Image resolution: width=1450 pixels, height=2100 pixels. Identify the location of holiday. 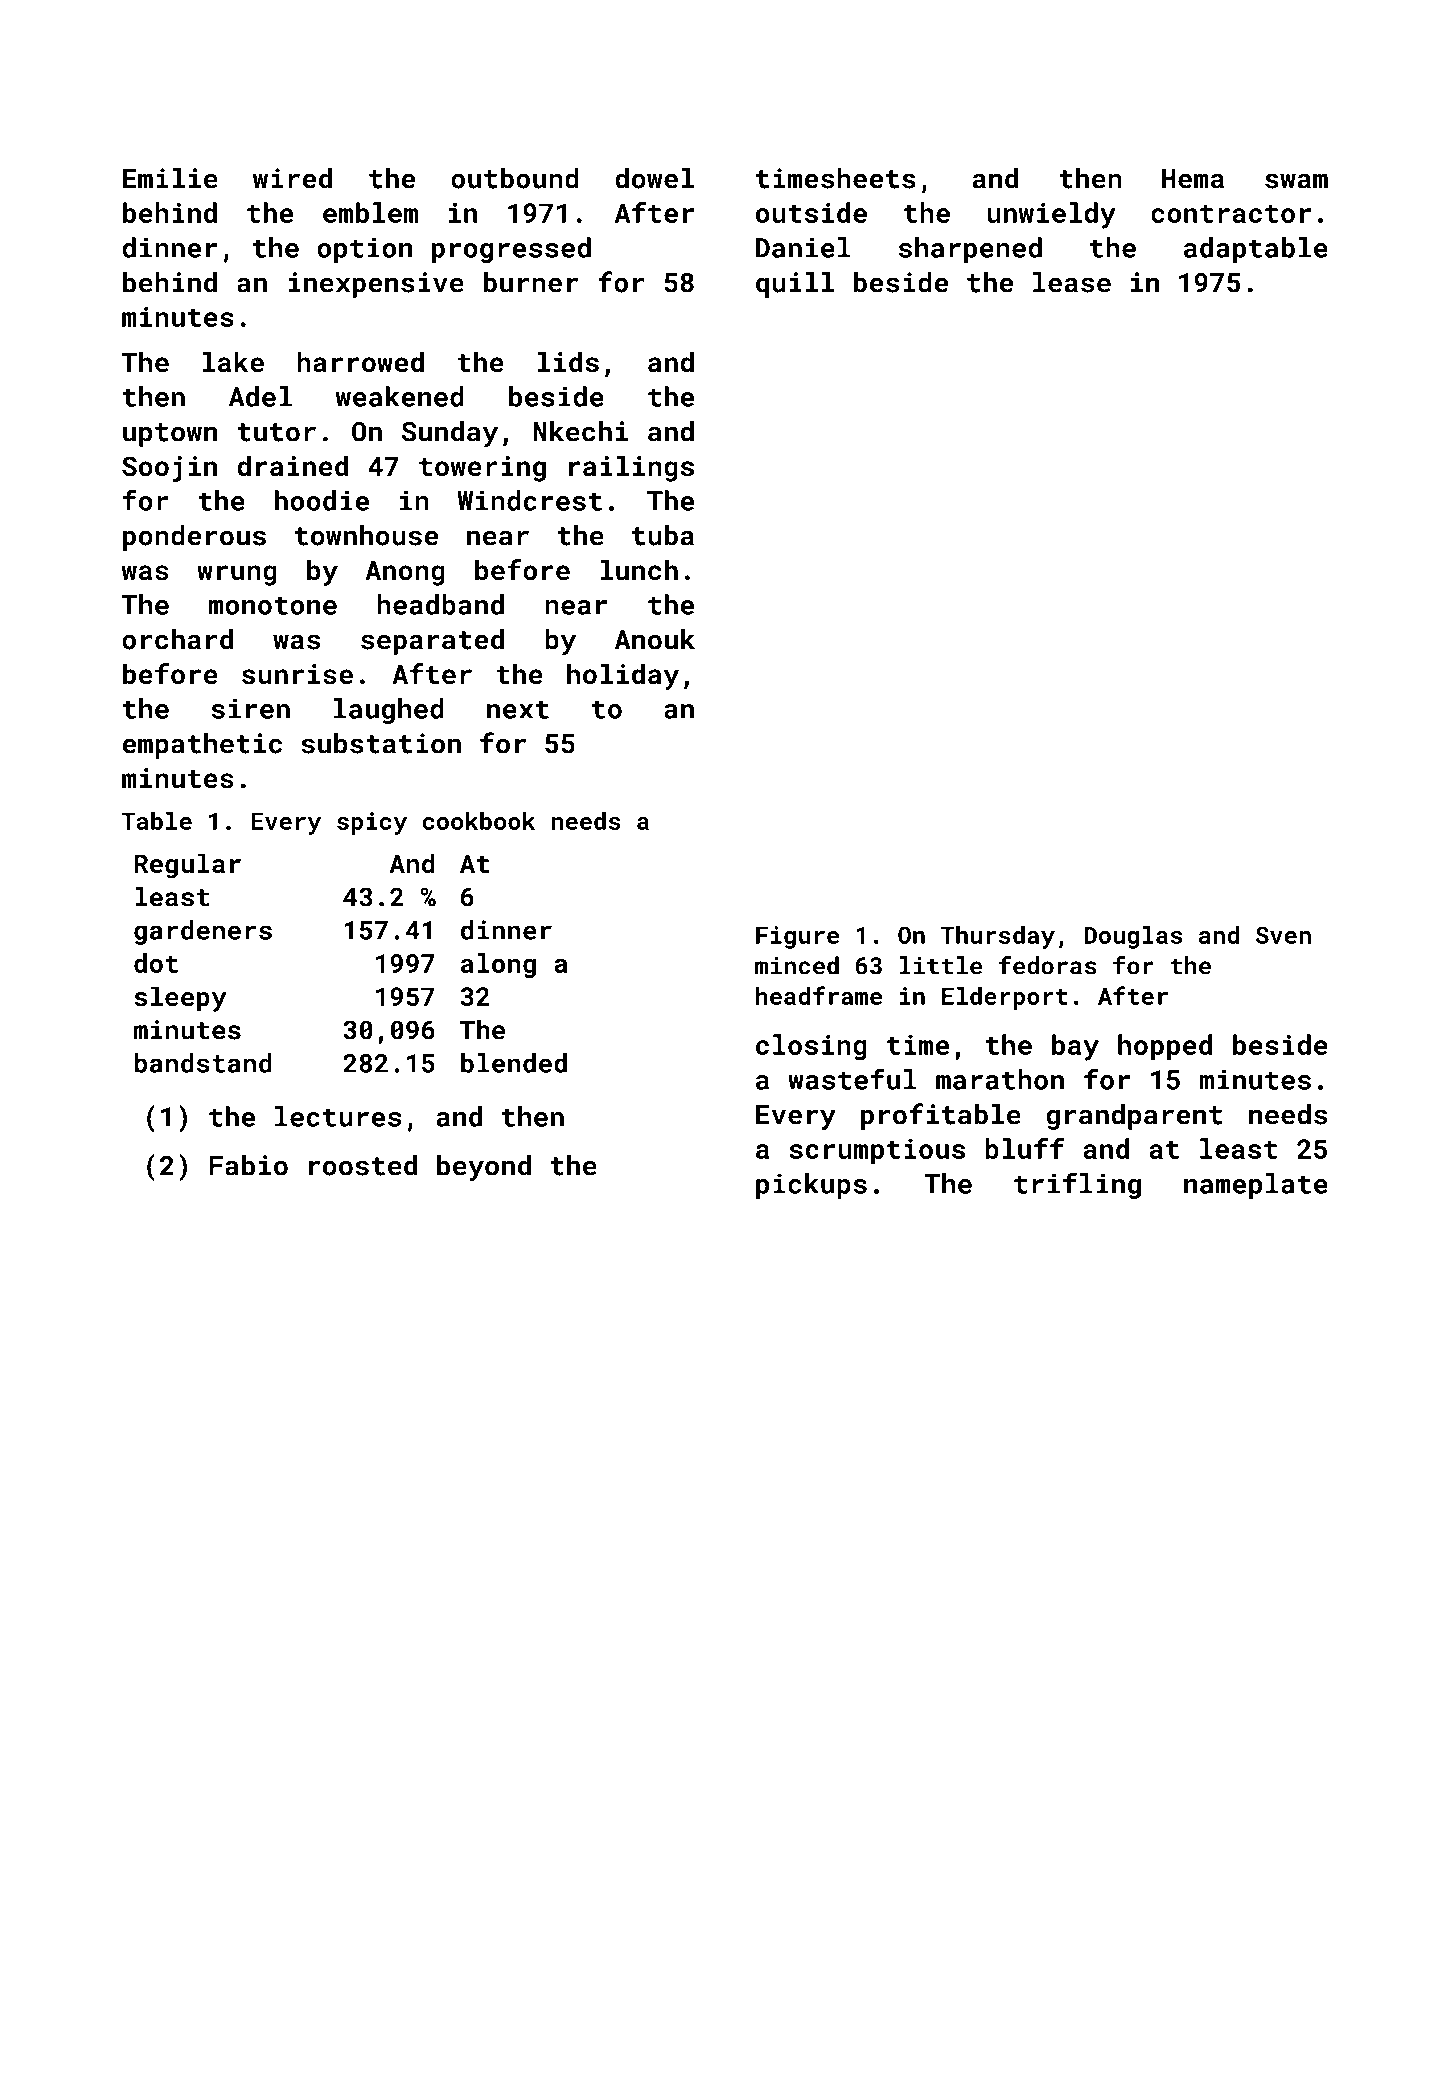
(623, 676).
